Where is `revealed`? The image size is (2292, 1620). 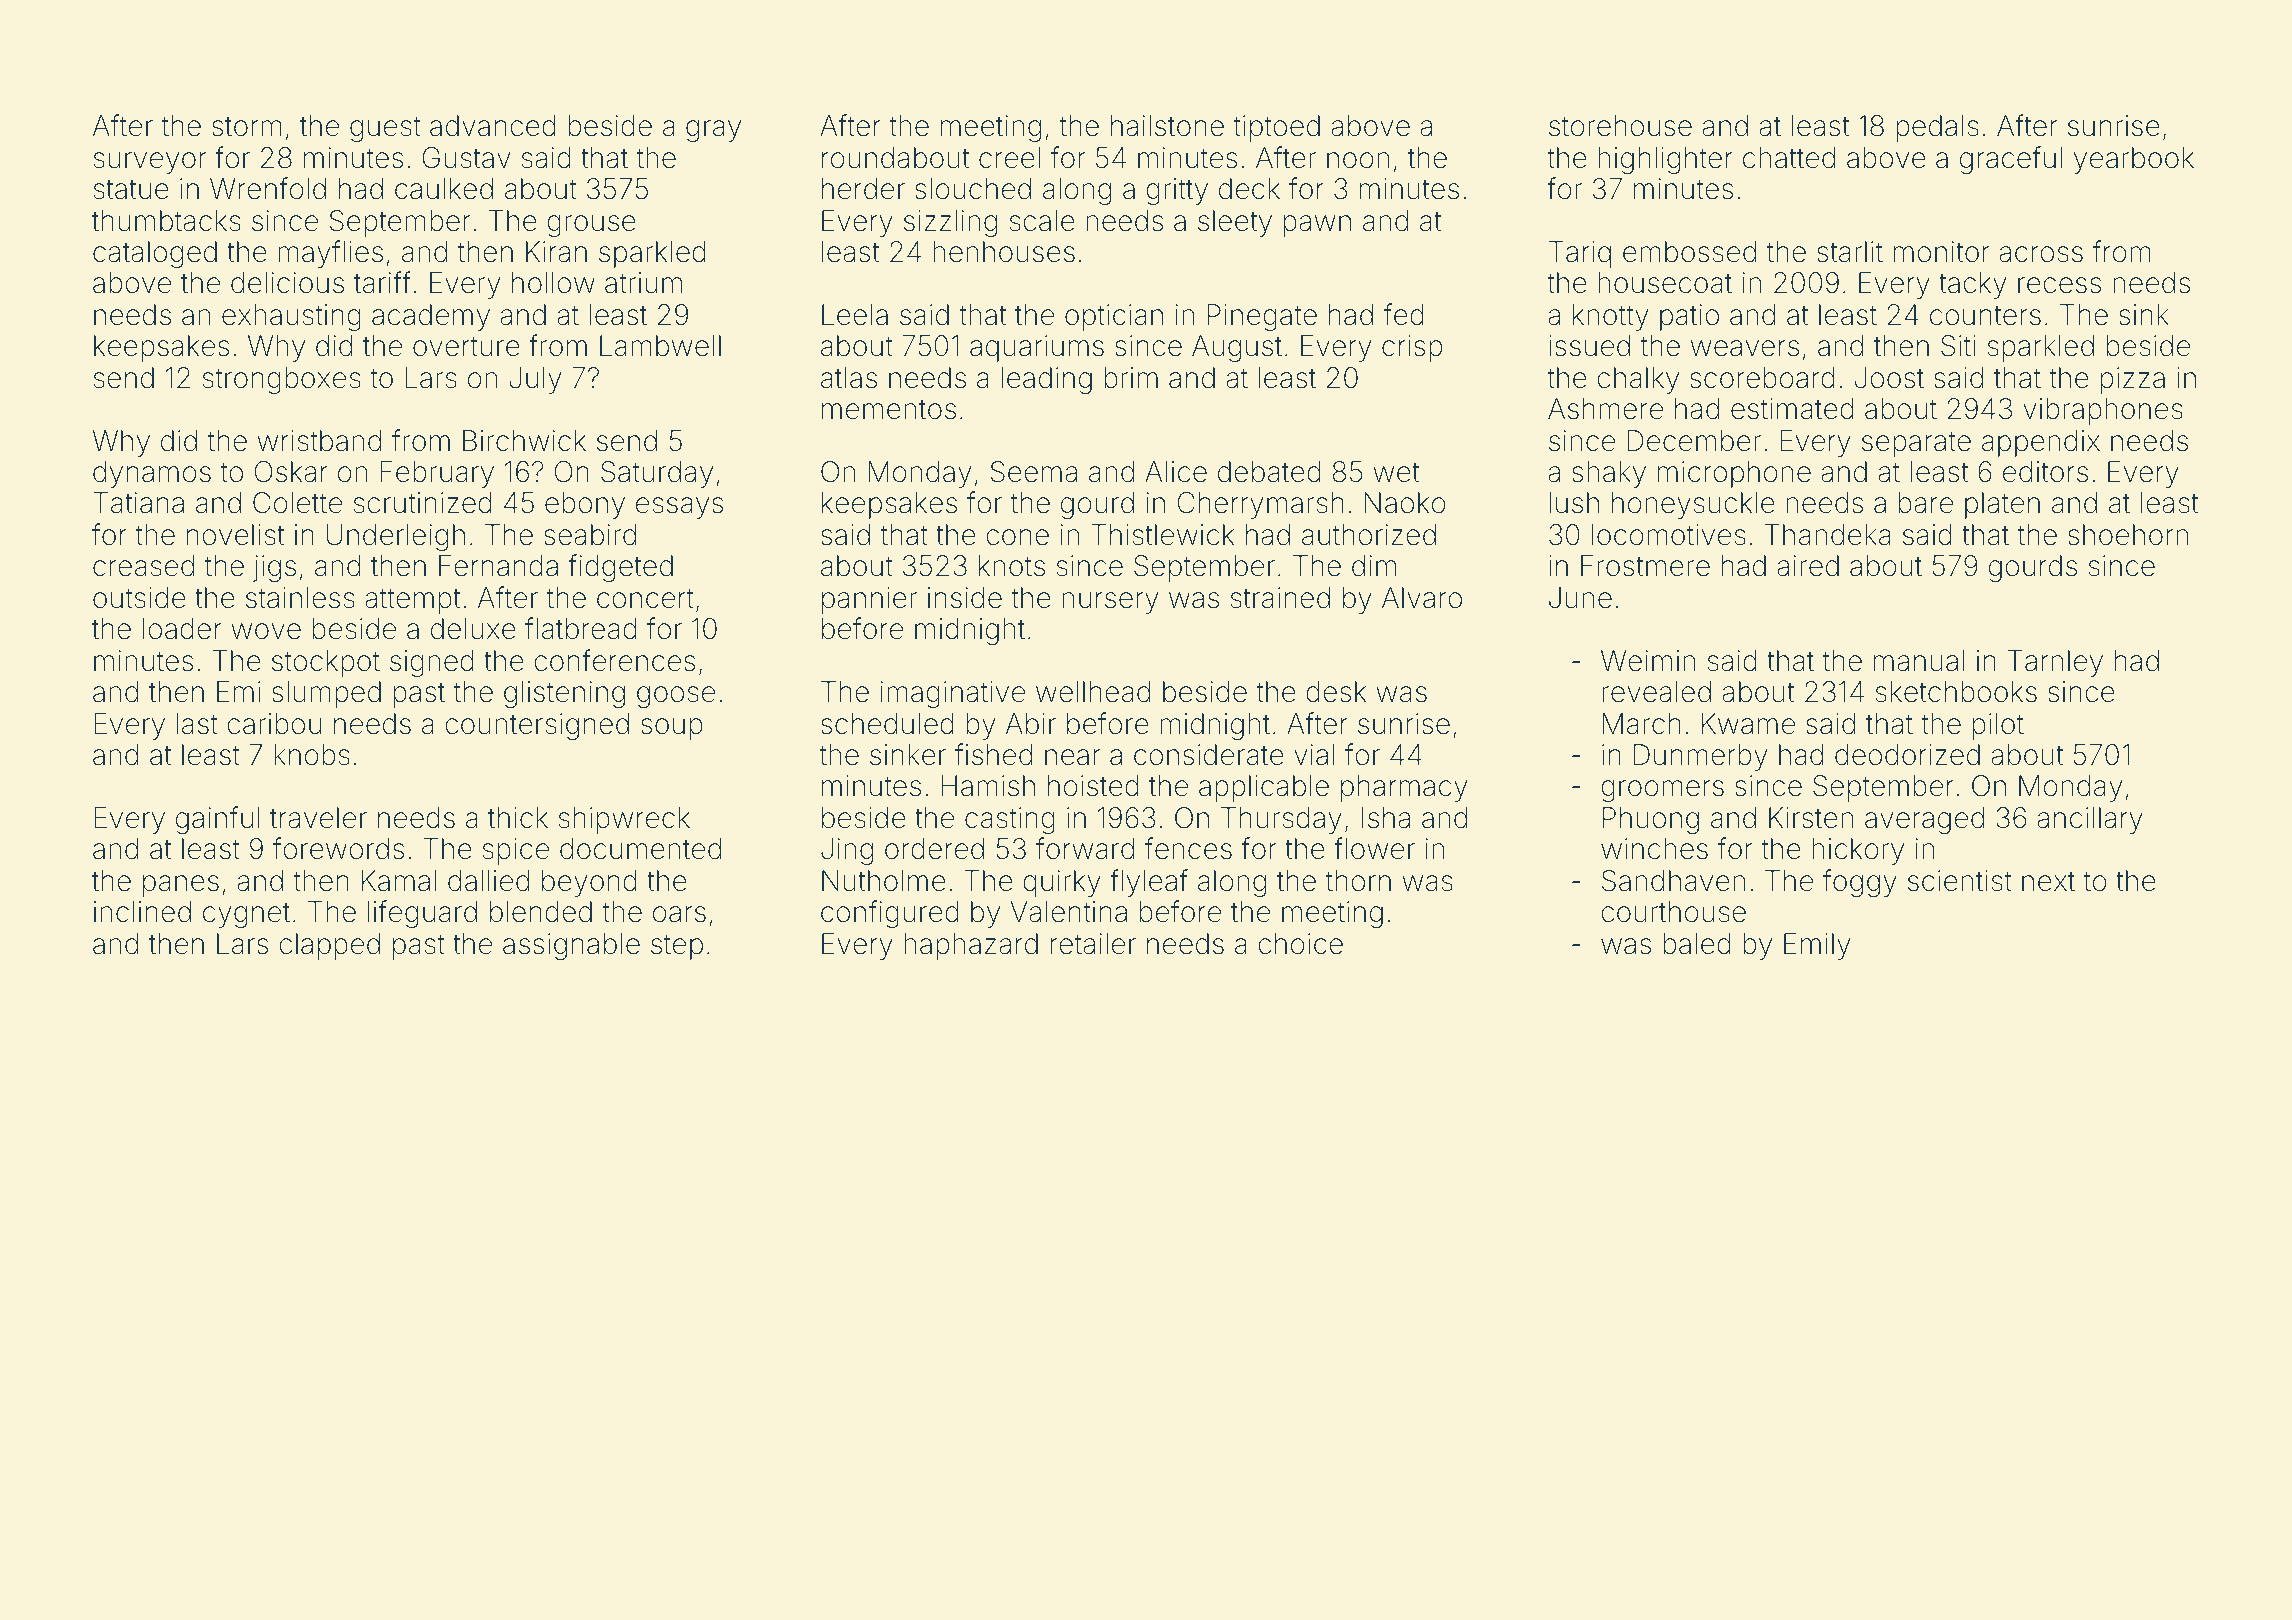 revealed is located at coordinates (1656, 692).
